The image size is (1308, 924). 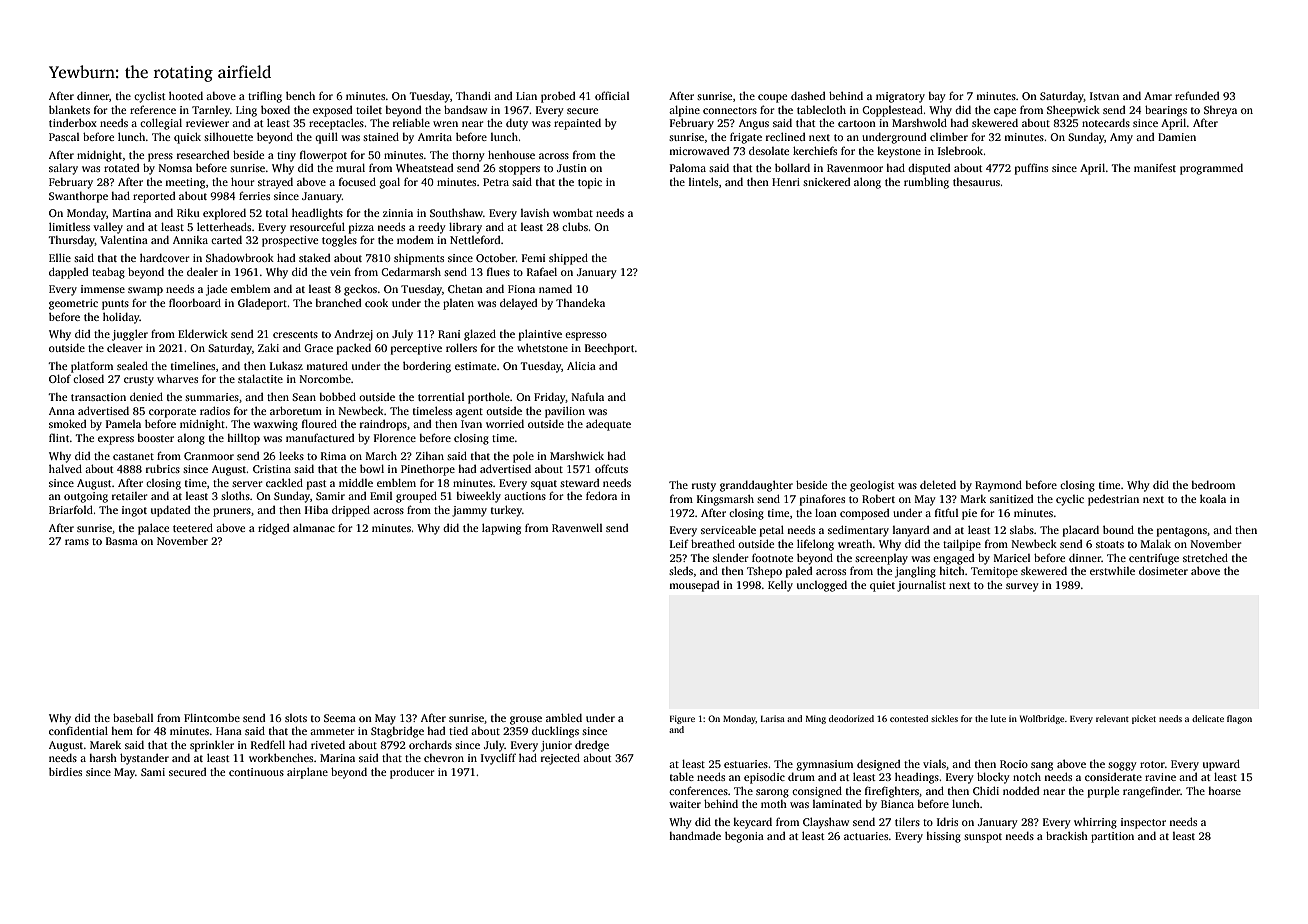 I want to click on Zaki, so click(x=268, y=347).
